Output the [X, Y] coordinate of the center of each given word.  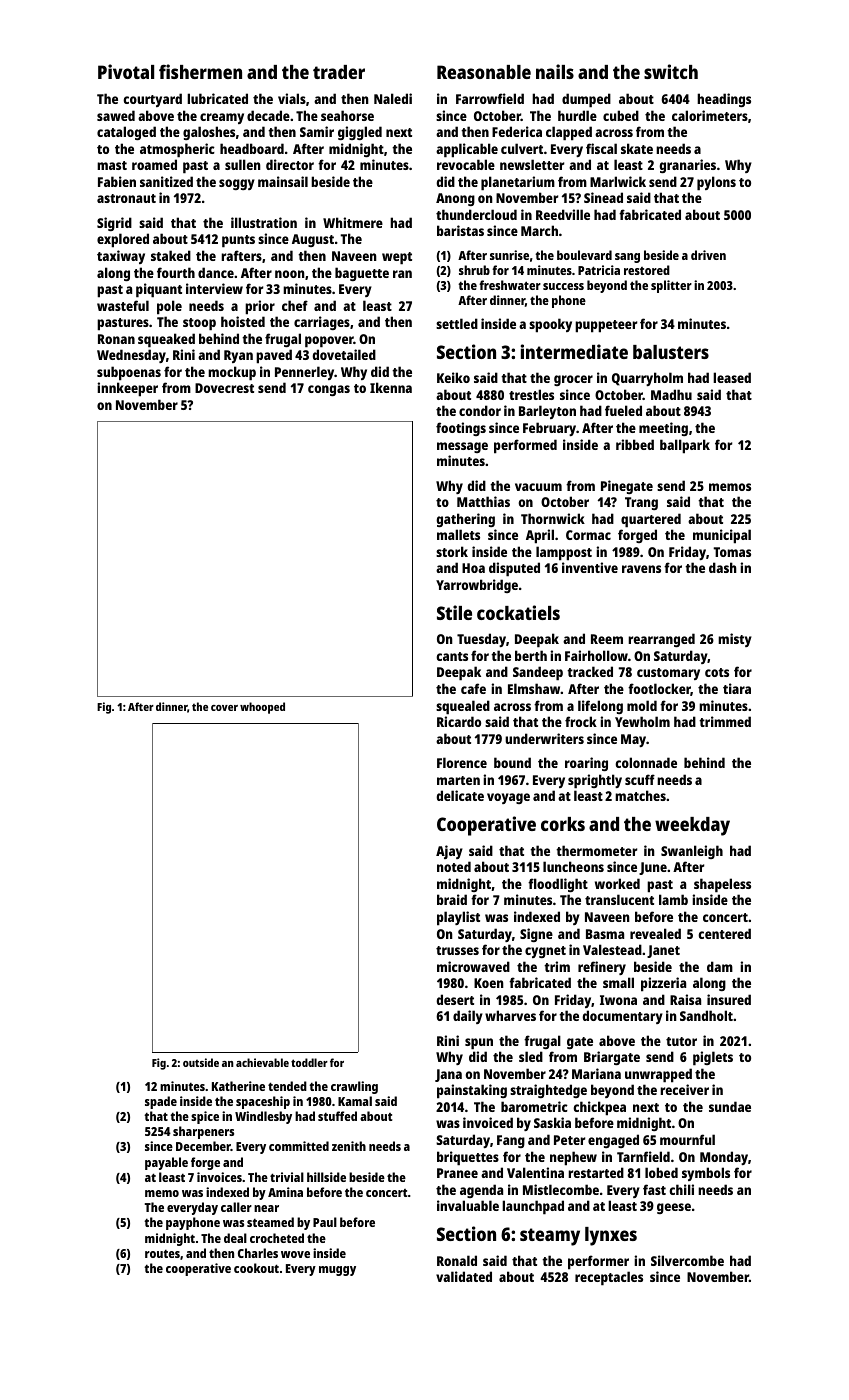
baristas [460, 230]
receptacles [609, 1278]
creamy [222, 118]
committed [299, 1146]
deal [235, 1238]
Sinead [603, 197]
